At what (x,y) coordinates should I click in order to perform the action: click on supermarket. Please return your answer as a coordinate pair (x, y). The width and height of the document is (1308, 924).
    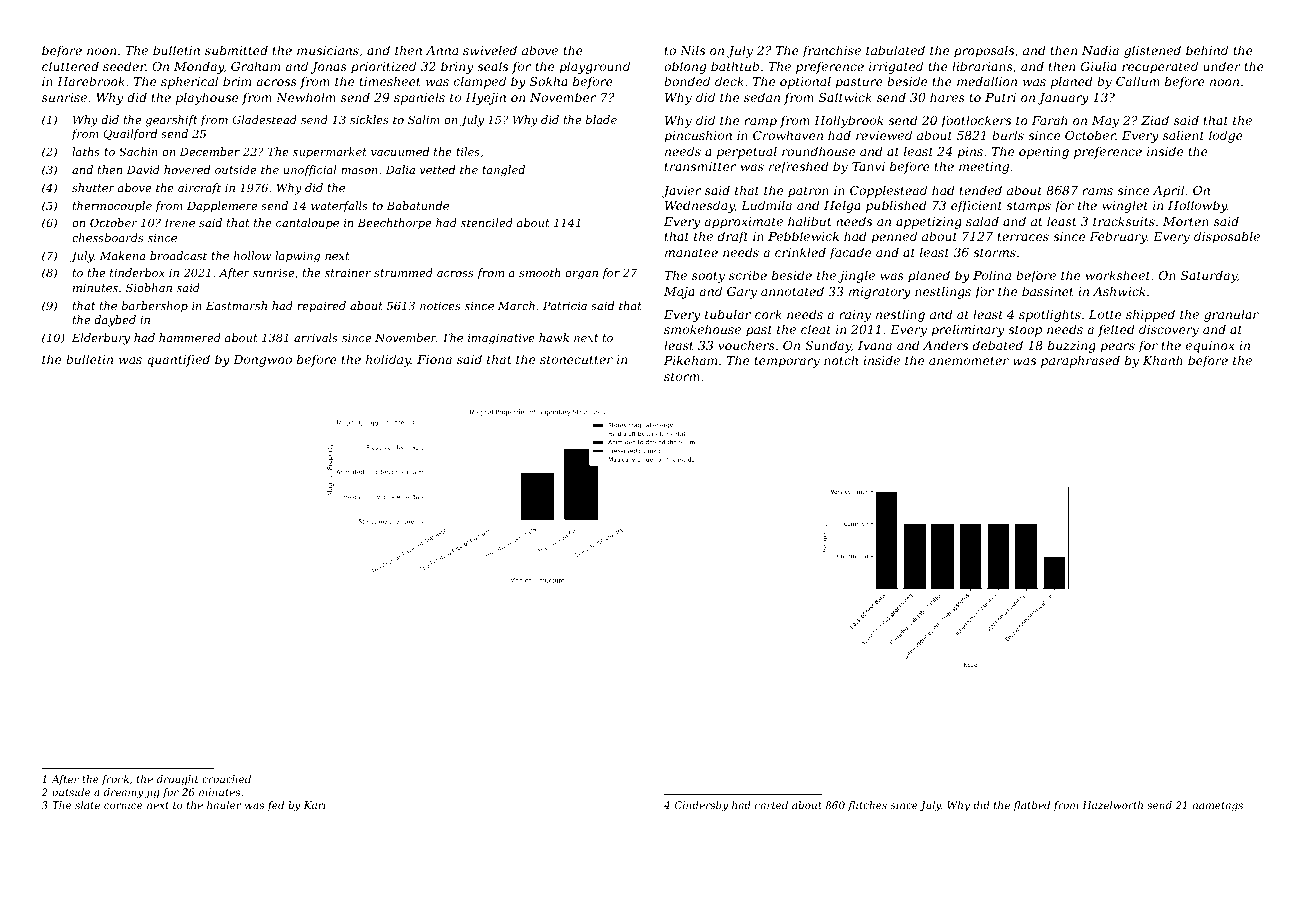
    Looking at the image, I should click on (330, 153).
